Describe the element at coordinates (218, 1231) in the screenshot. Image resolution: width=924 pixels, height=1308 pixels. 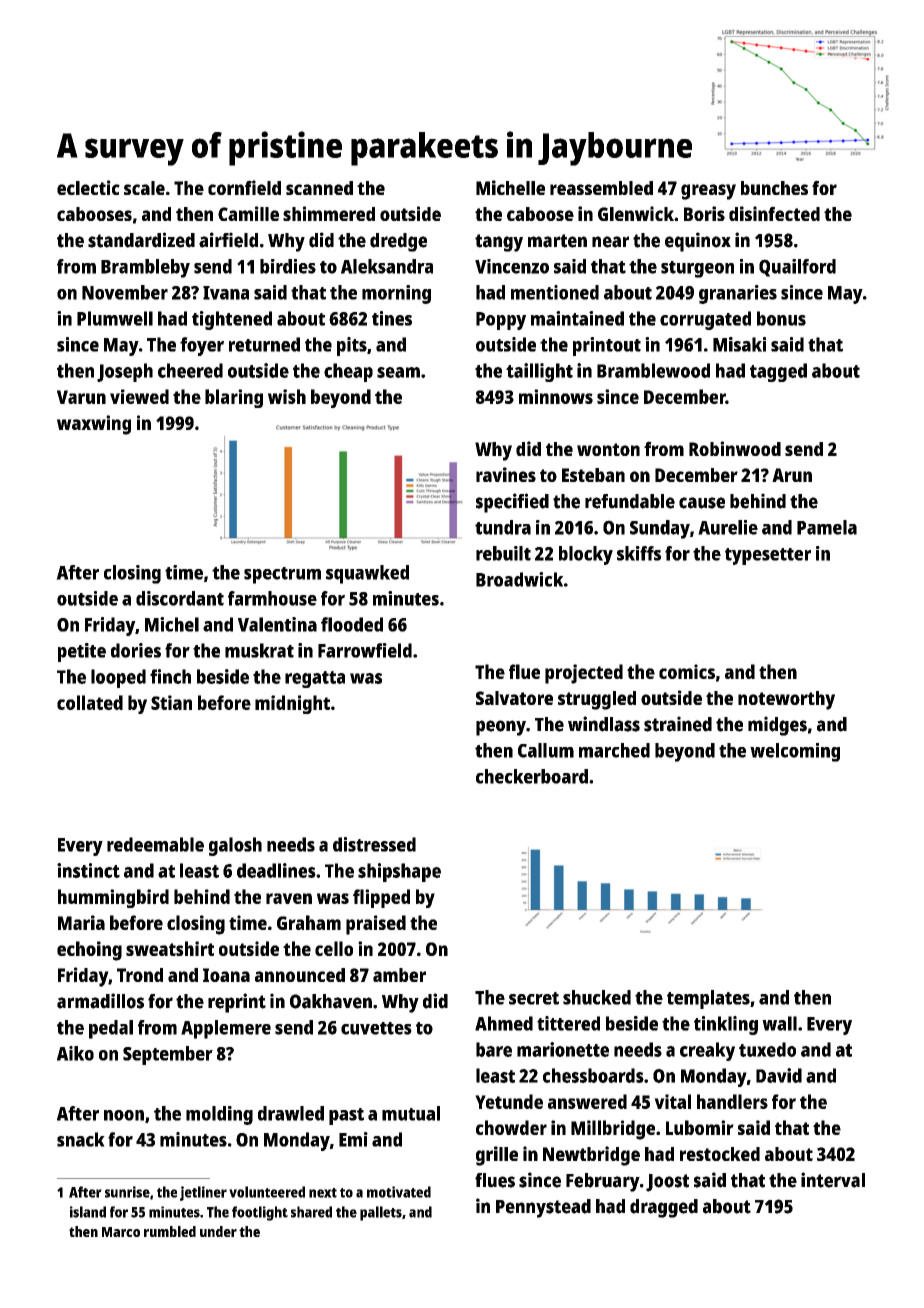
I see `under` at that location.
